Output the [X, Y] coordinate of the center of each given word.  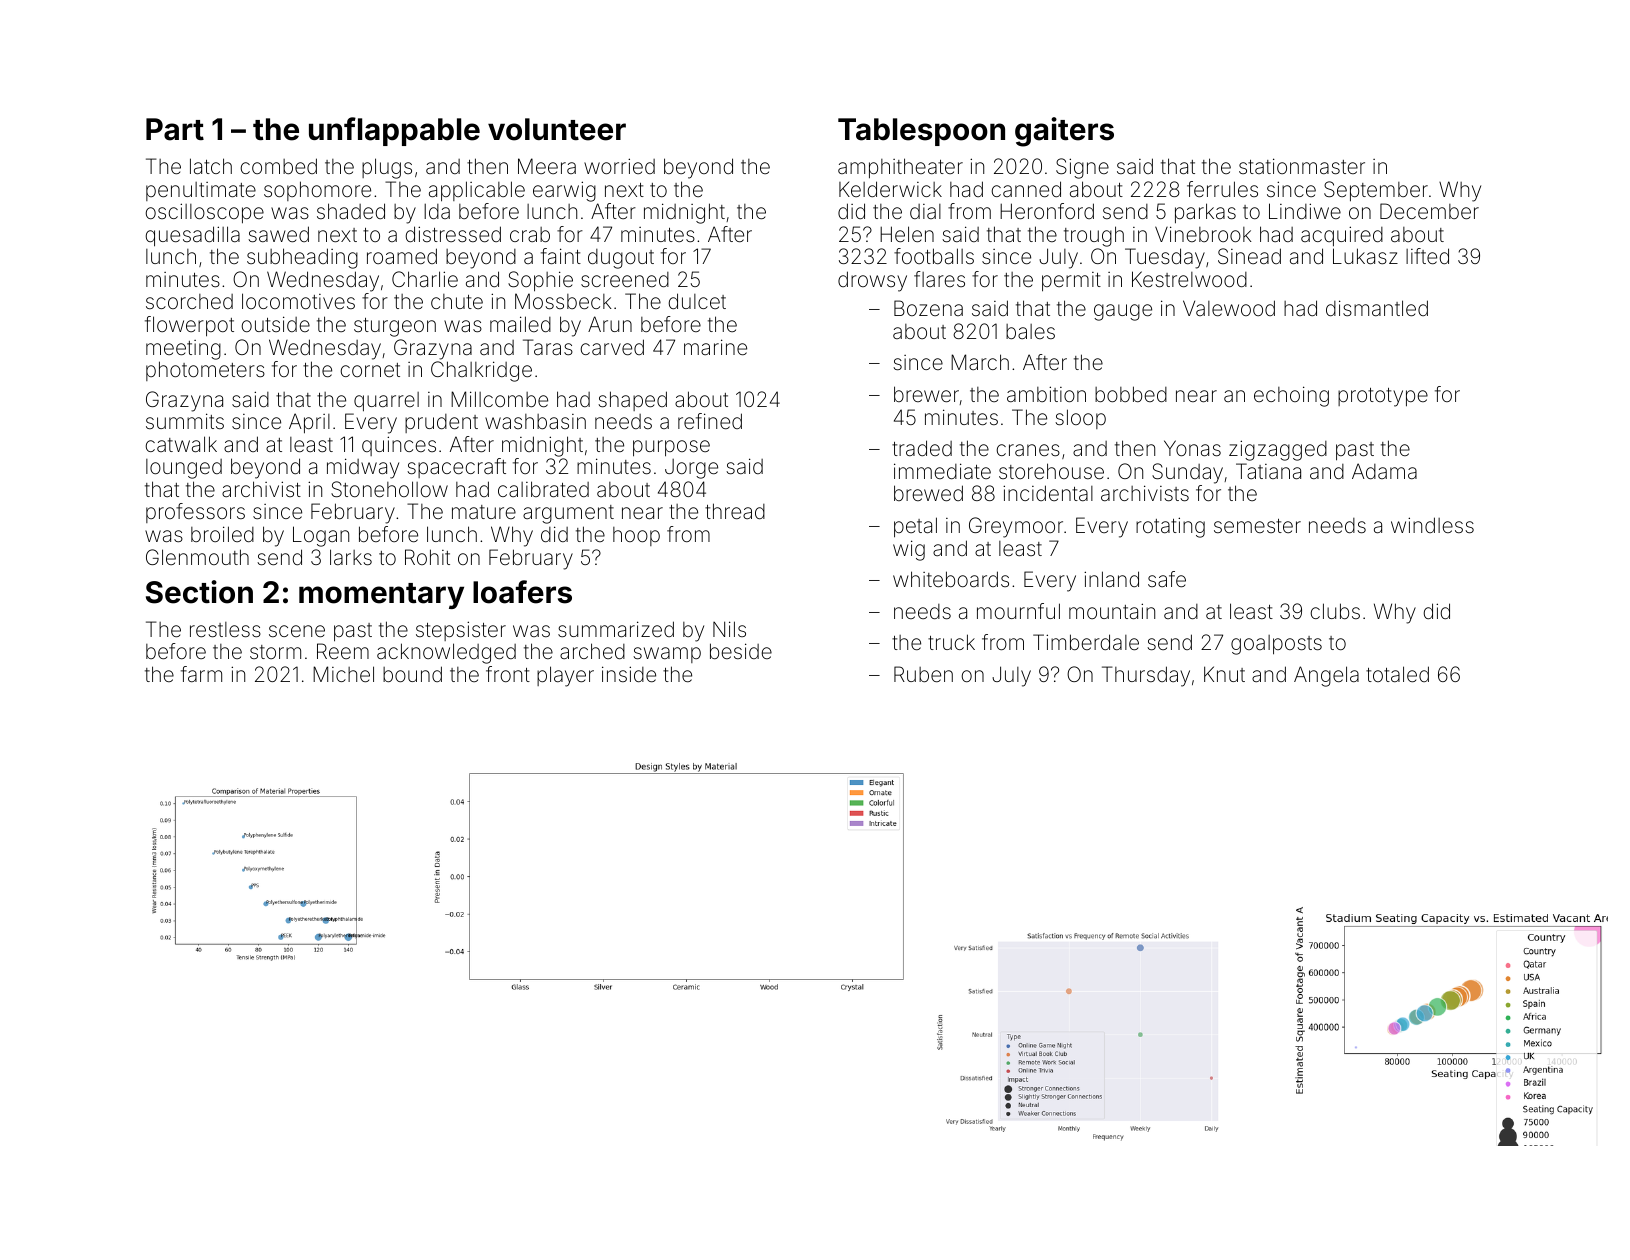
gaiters [1064, 132]
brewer [926, 394]
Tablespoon [921, 132]
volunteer [557, 129]
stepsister [461, 631]
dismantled [1377, 308]
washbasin [535, 421]
